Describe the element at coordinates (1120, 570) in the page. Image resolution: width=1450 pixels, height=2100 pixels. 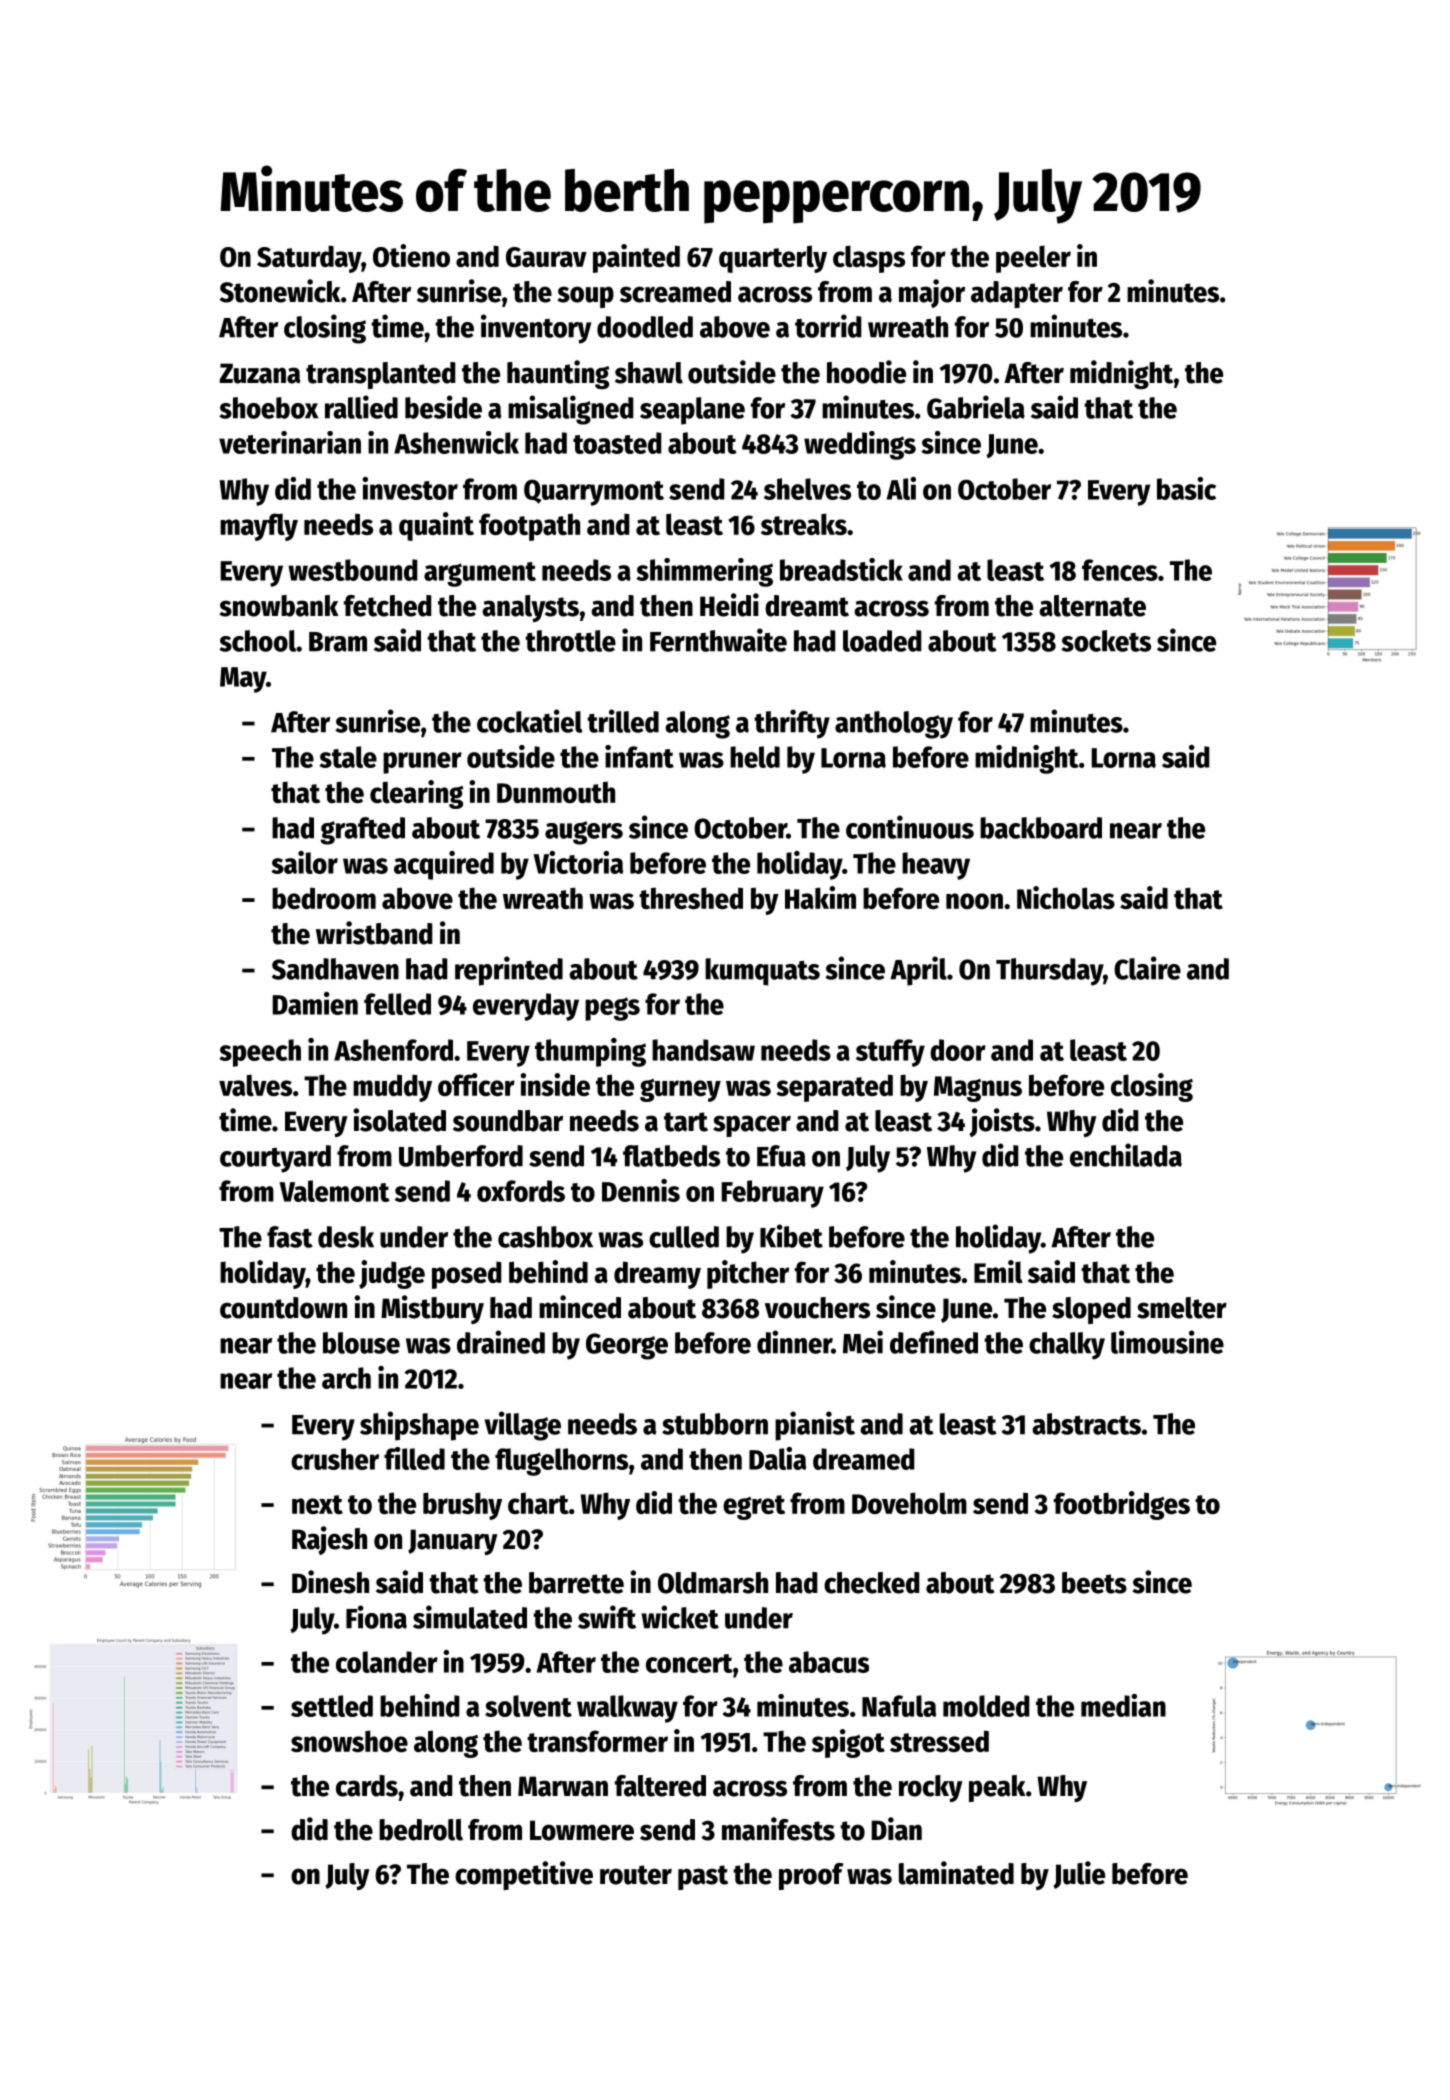
I see `fences` at that location.
